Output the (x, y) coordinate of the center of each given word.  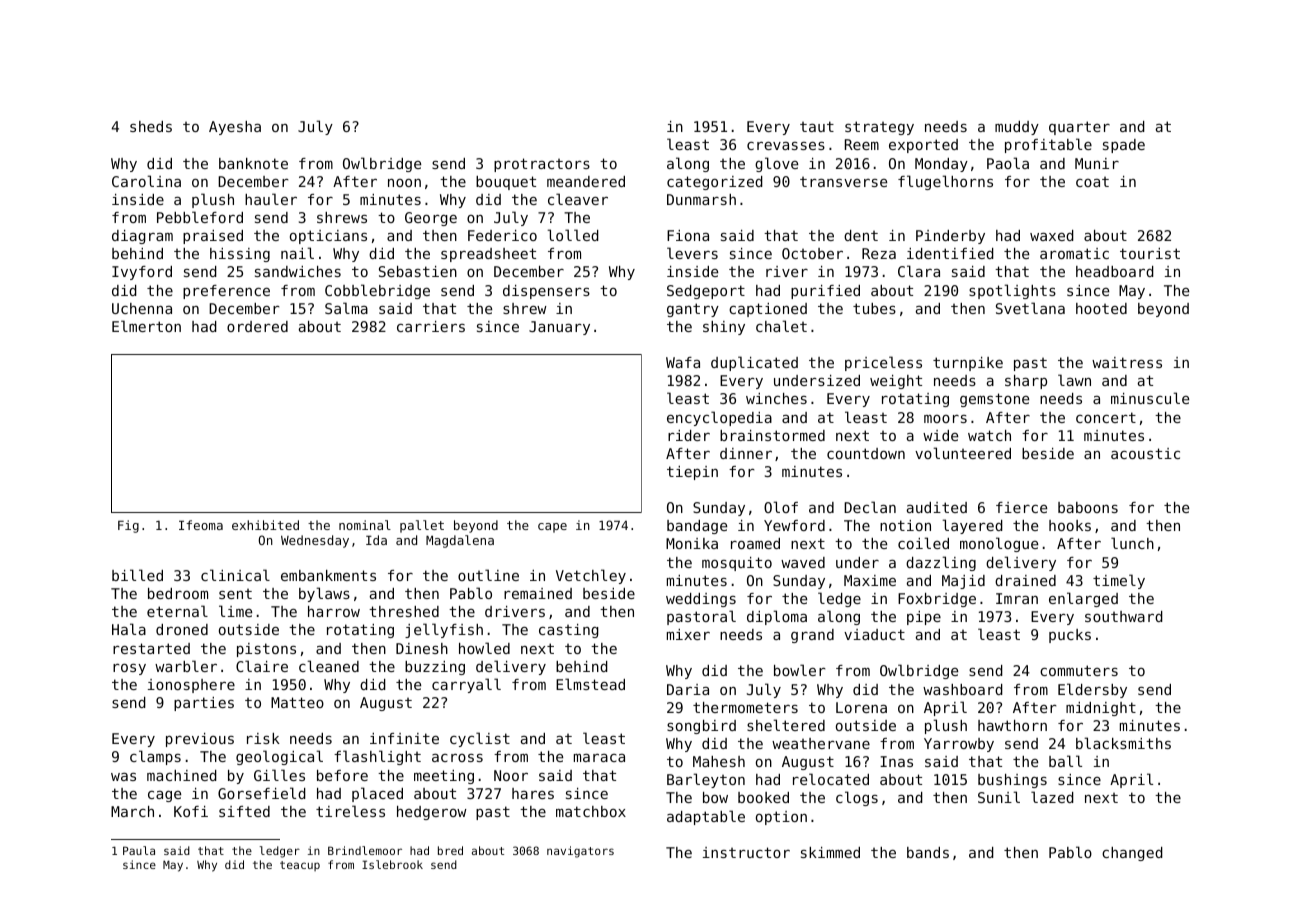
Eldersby (1092, 690)
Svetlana (1030, 308)
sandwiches (298, 271)
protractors (542, 165)
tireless (350, 811)
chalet (781, 326)
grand (812, 636)
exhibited (265, 525)
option (781, 818)
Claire (262, 666)
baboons (1088, 507)
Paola (1008, 163)
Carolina (146, 181)
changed (1132, 854)
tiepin (692, 473)
